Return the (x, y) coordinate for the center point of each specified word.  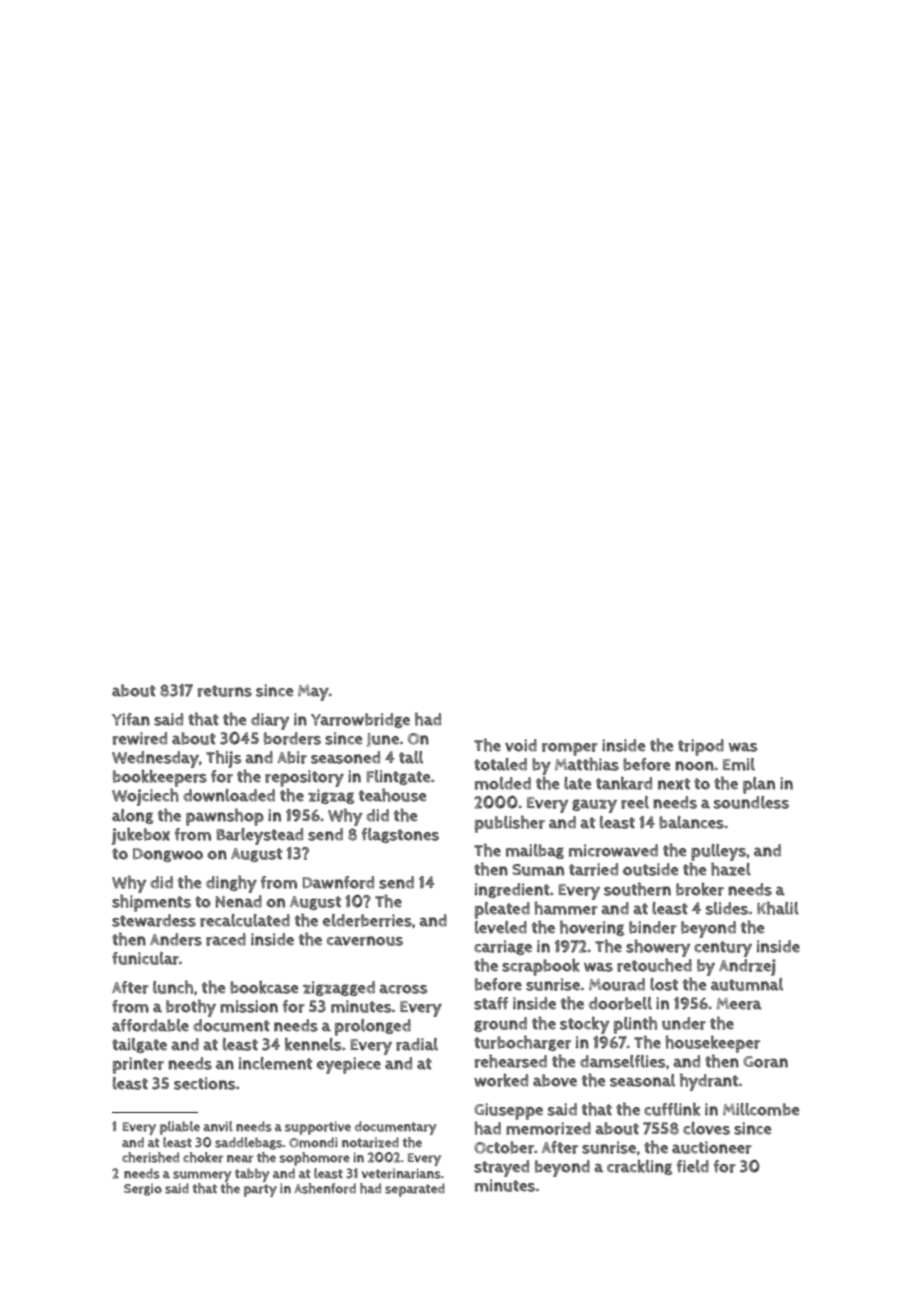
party (260, 1190)
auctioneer (712, 1147)
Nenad (239, 901)
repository (304, 778)
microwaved (613, 850)
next (674, 784)
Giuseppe (508, 1111)
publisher (510, 824)
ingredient (512, 890)
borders (292, 738)
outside (651, 869)
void (521, 745)
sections (204, 1083)
